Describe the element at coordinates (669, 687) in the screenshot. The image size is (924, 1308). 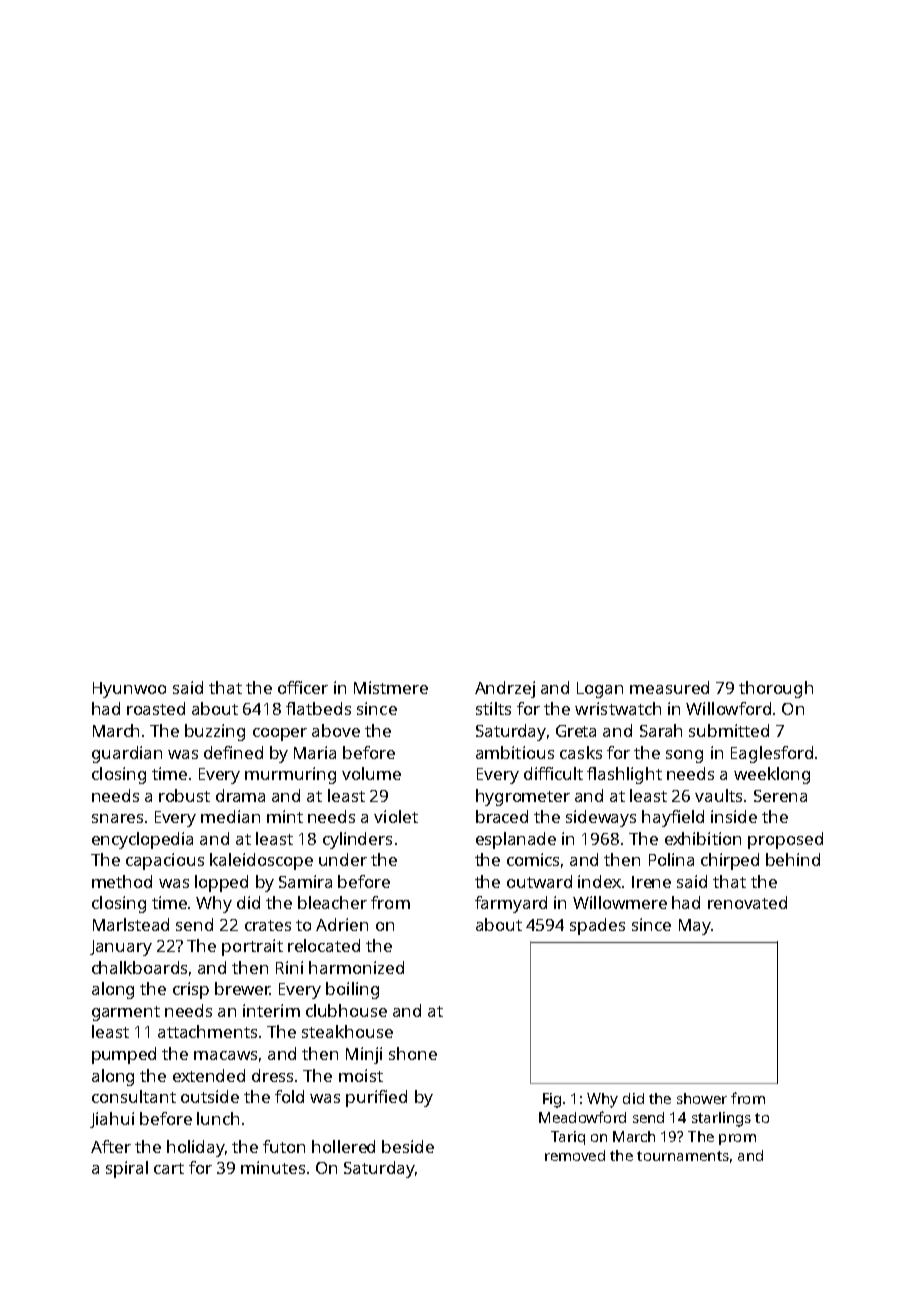
I see `measured` at that location.
